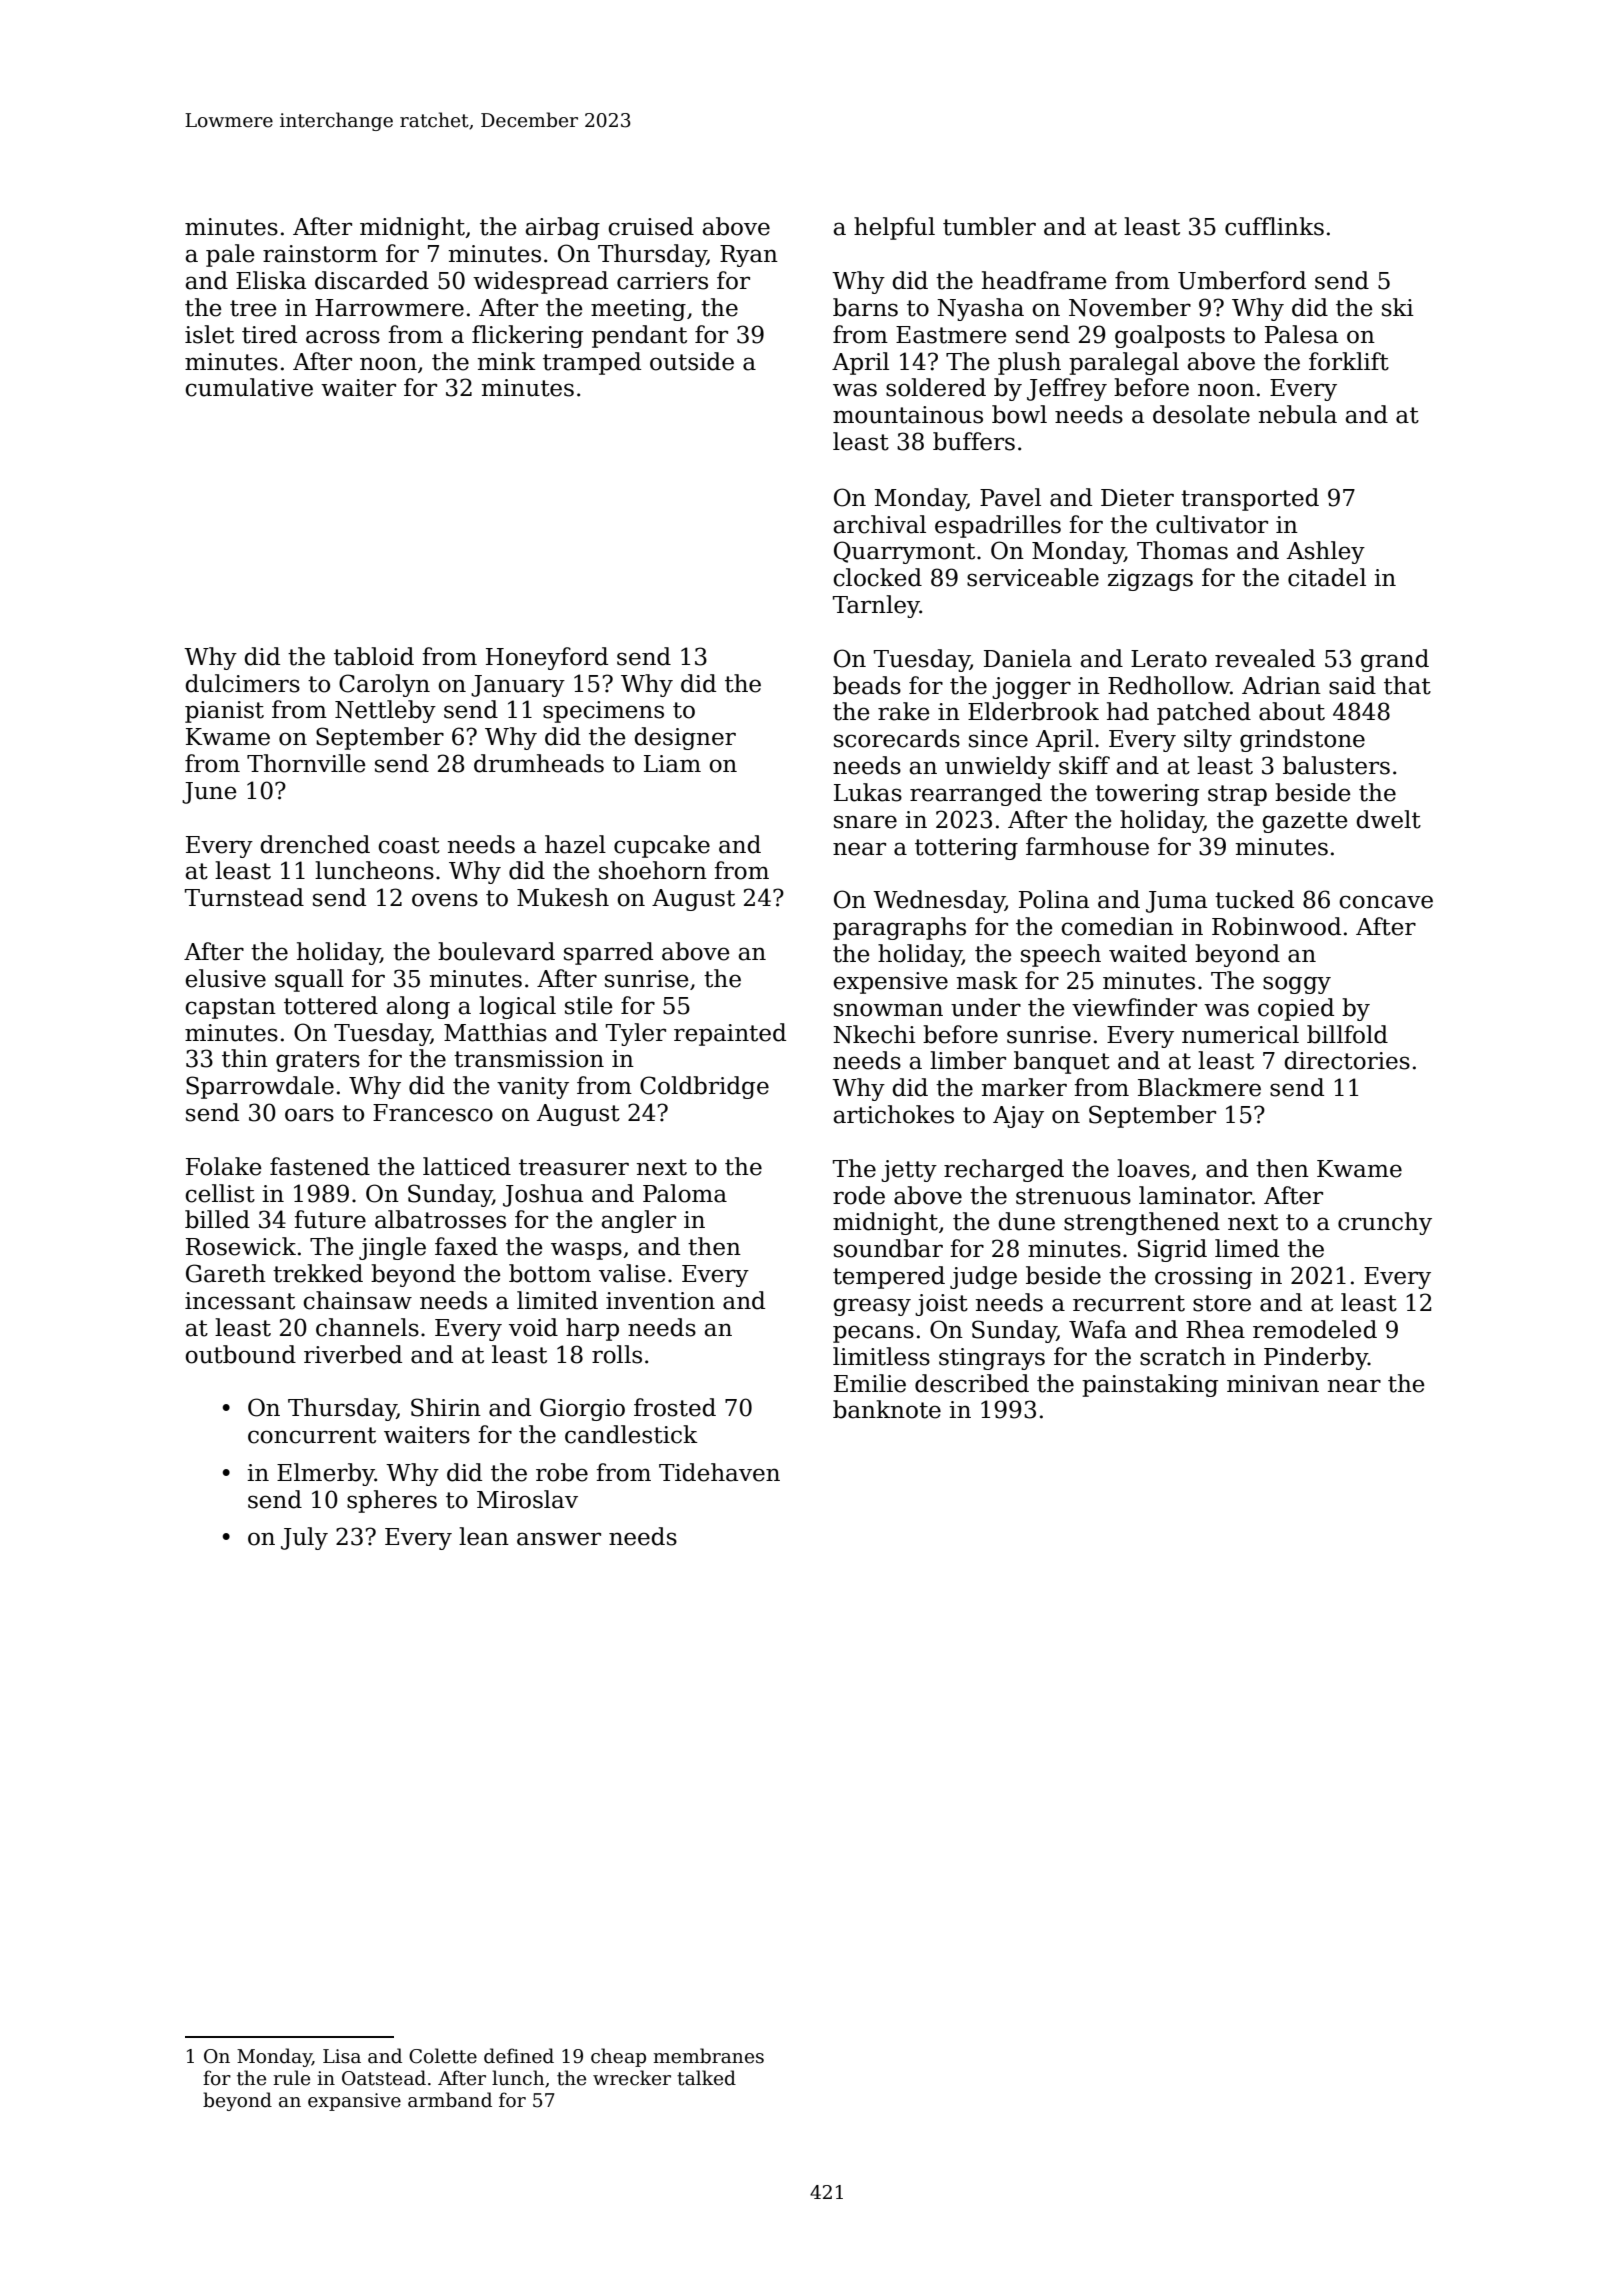  Describe the element at coordinates (1242, 280) in the screenshot. I see `Umberford` at that location.
